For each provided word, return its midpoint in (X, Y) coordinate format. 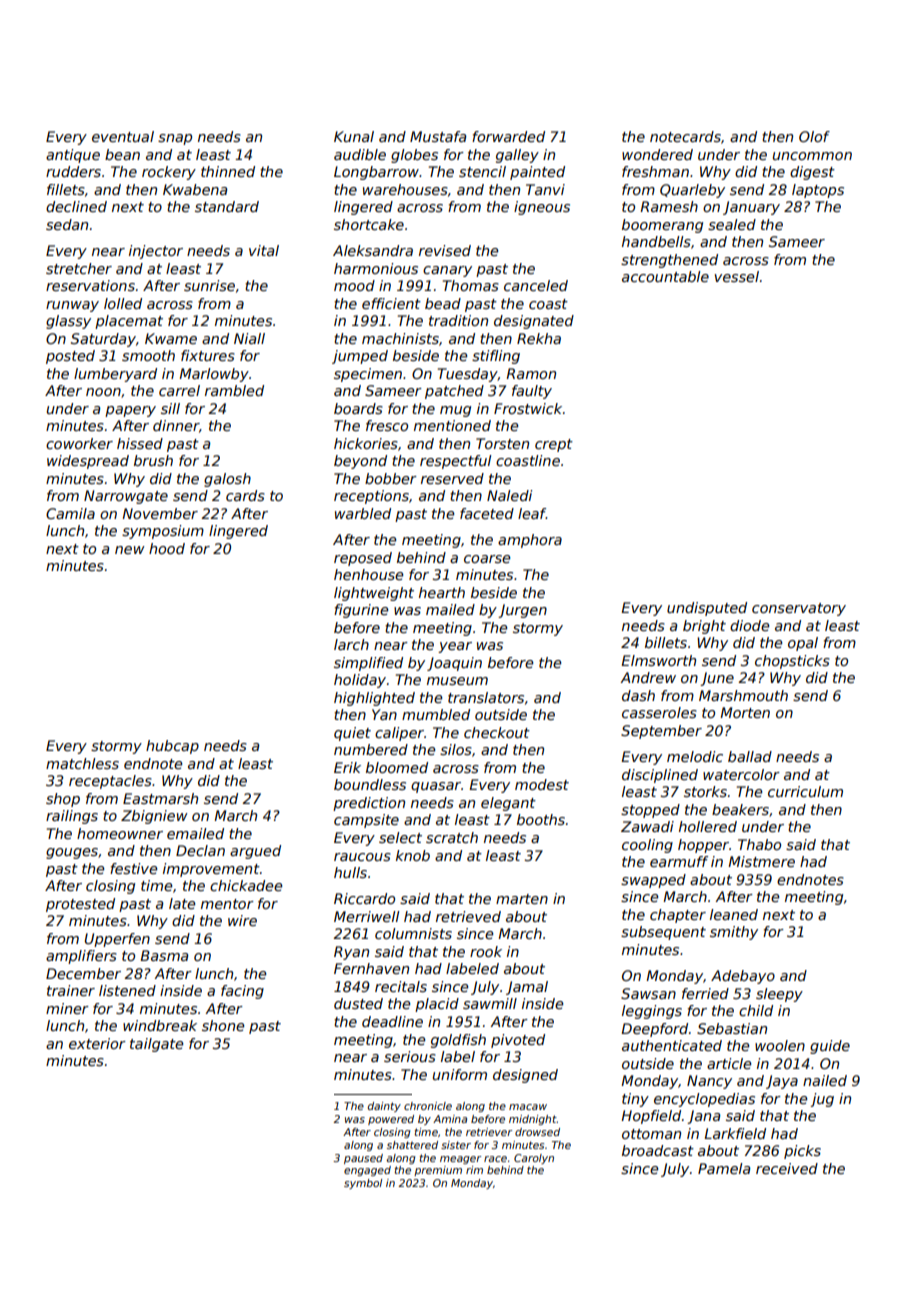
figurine (361, 611)
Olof (814, 136)
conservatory (799, 609)
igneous (542, 208)
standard (227, 206)
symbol (363, 1184)
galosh (227, 480)
